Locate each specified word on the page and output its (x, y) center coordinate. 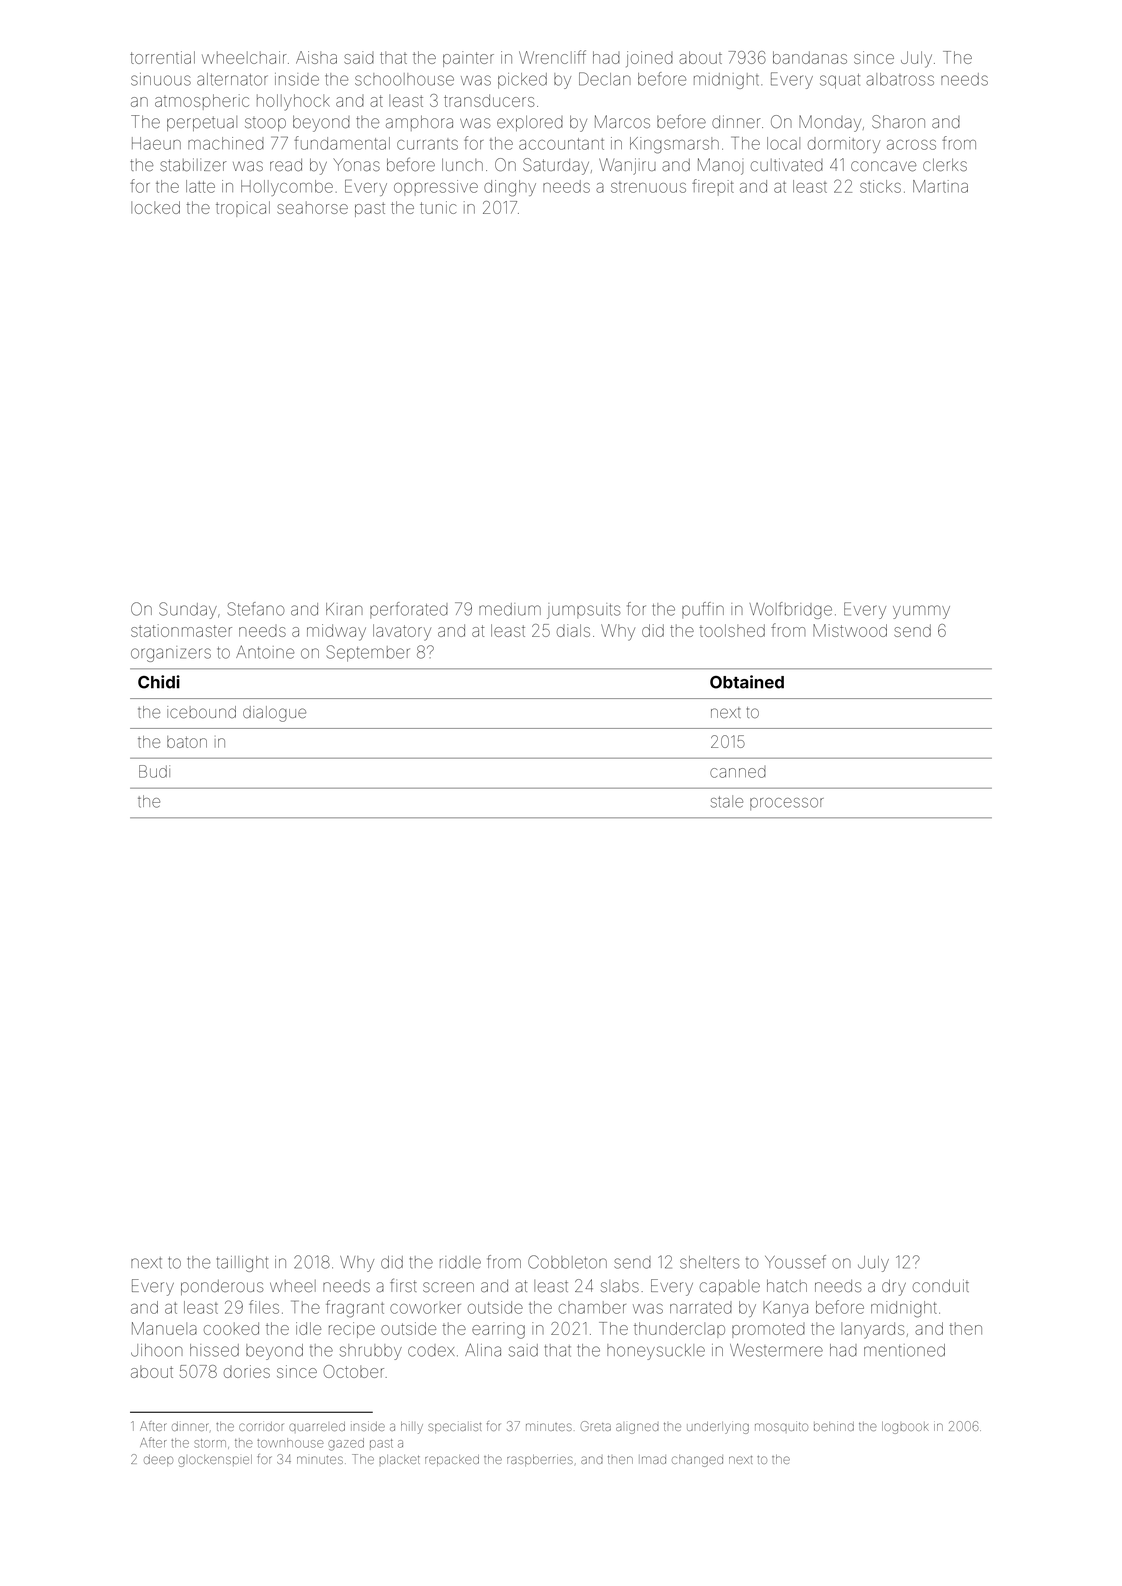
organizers (171, 654)
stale (727, 801)
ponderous (222, 1287)
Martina (940, 186)
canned (738, 773)
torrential (162, 57)
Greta (596, 1426)
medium (510, 609)
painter (468, 59)
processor (787, 804)
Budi (154, 771)
